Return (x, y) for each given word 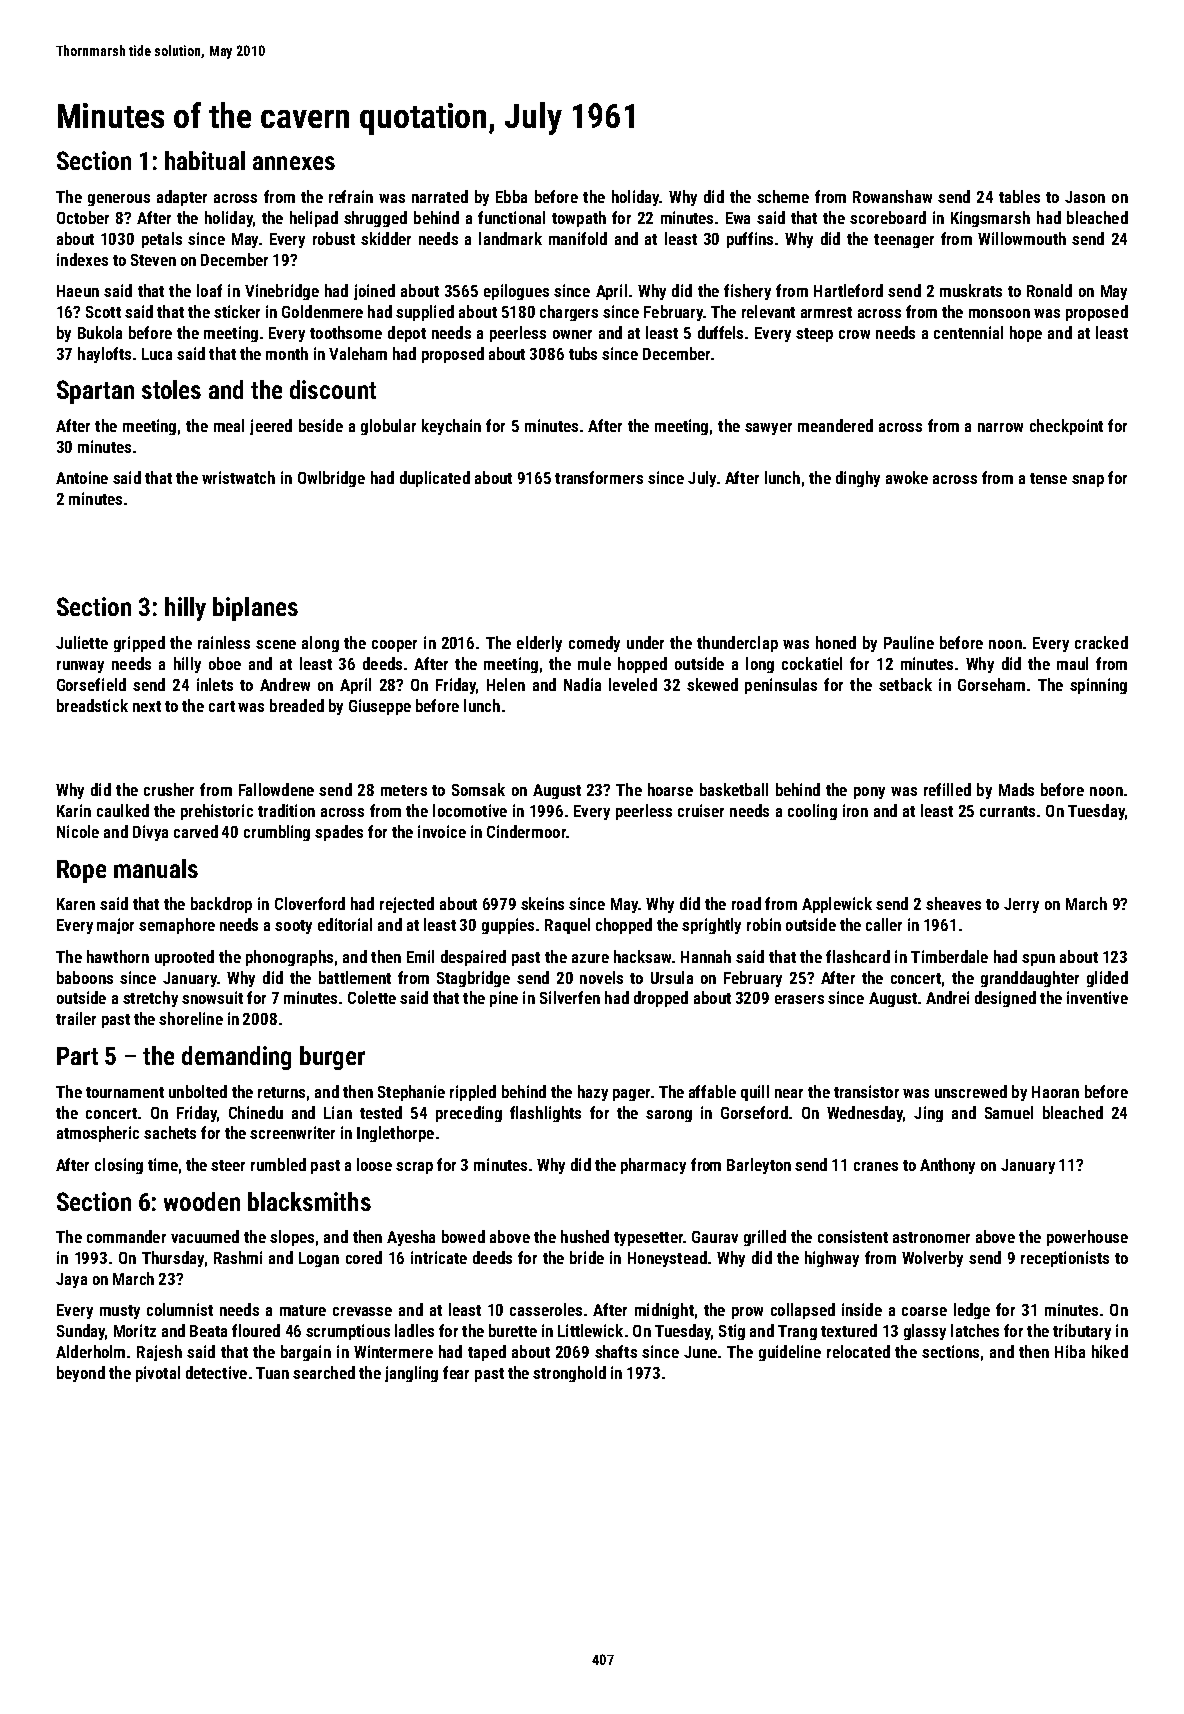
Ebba (511, 196)
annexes (294, 163)
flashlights (545, 1114)
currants (1007, 811)
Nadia (582, 684)
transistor (866, 1091)
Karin (74, 810)
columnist (180, 1309)
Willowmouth (1022, 238)
